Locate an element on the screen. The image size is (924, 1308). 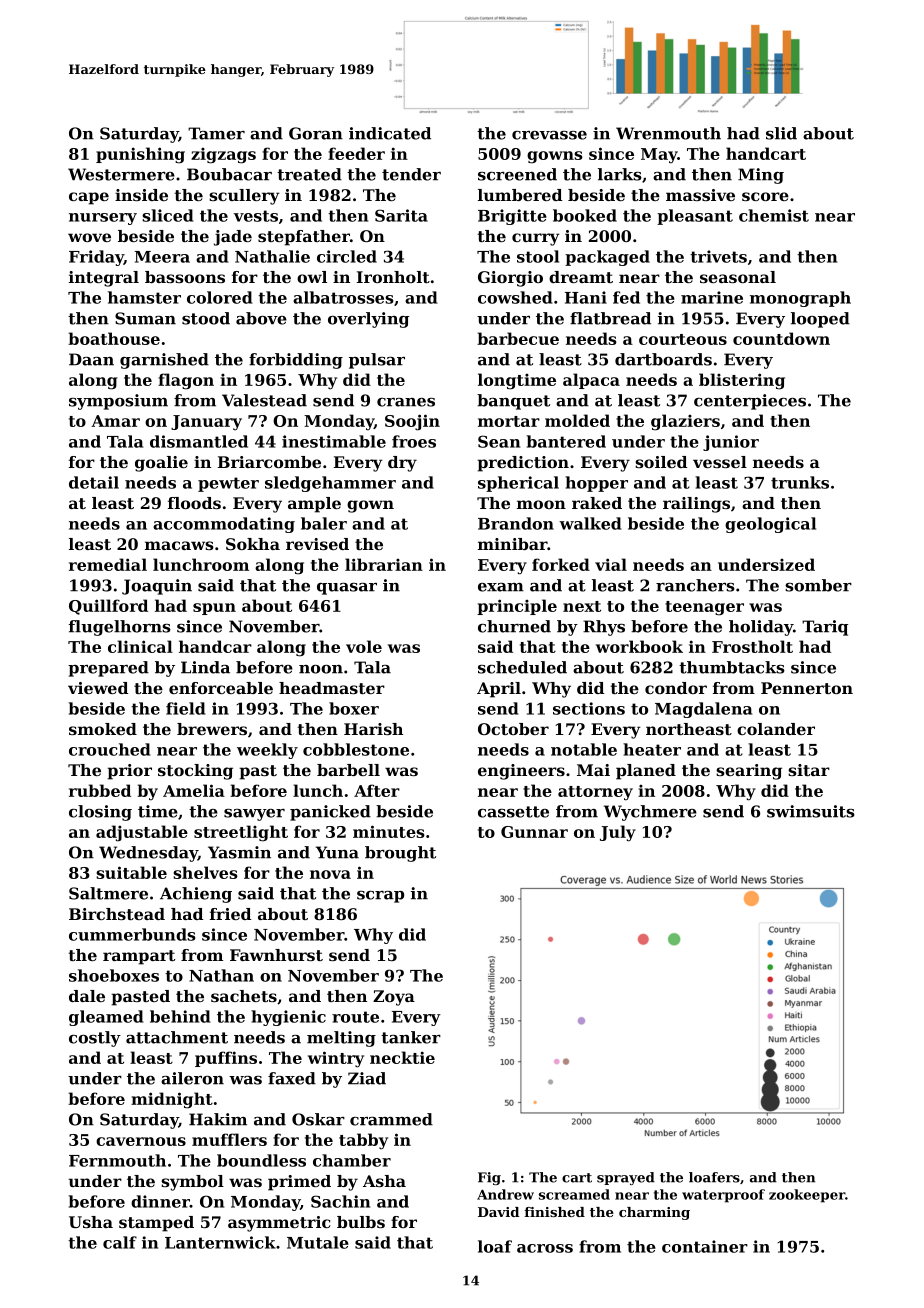
chemist is located at coordinates (774, 215).
